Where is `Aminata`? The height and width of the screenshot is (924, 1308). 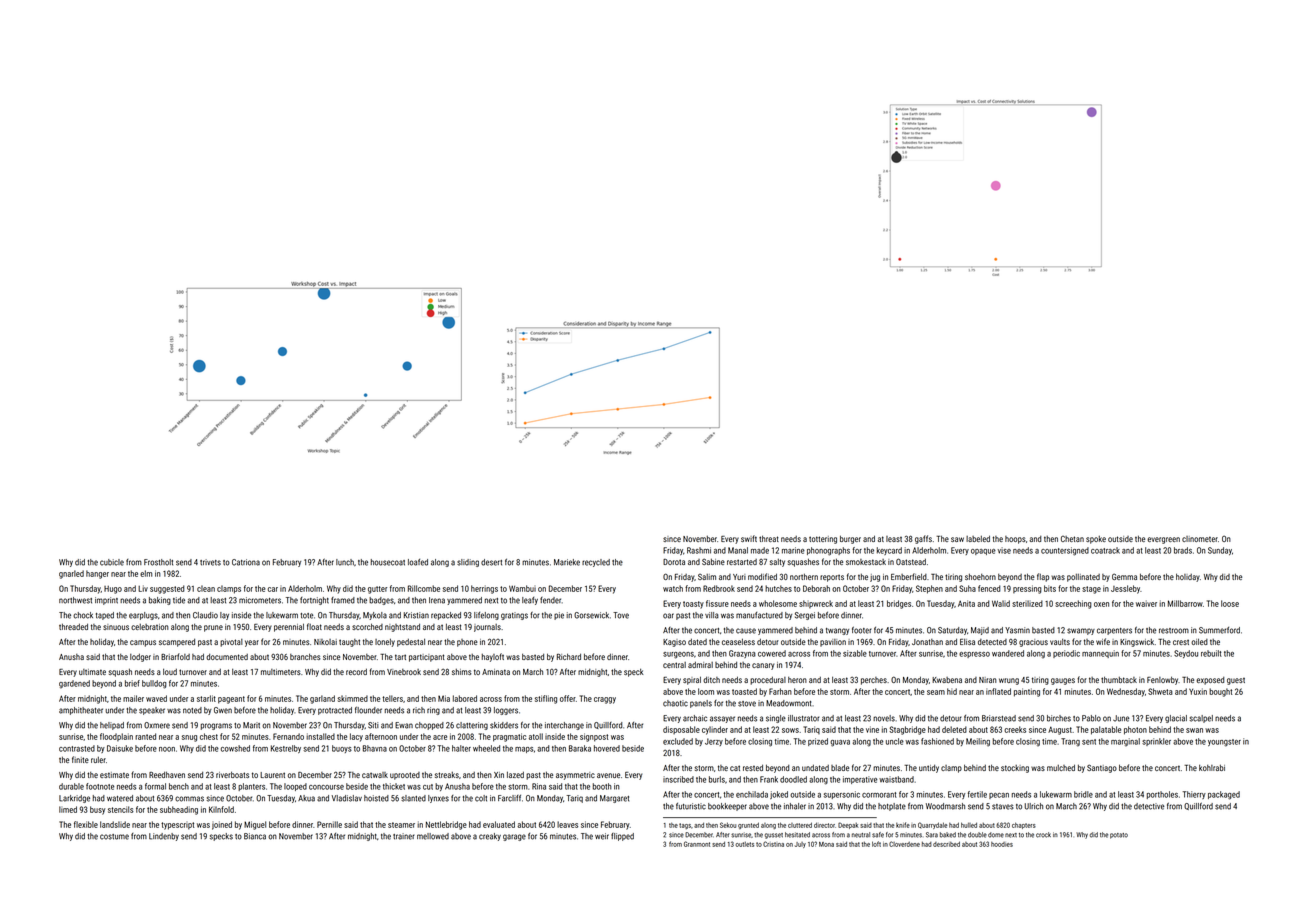 Aminata is located at coordinates (496, 672).
